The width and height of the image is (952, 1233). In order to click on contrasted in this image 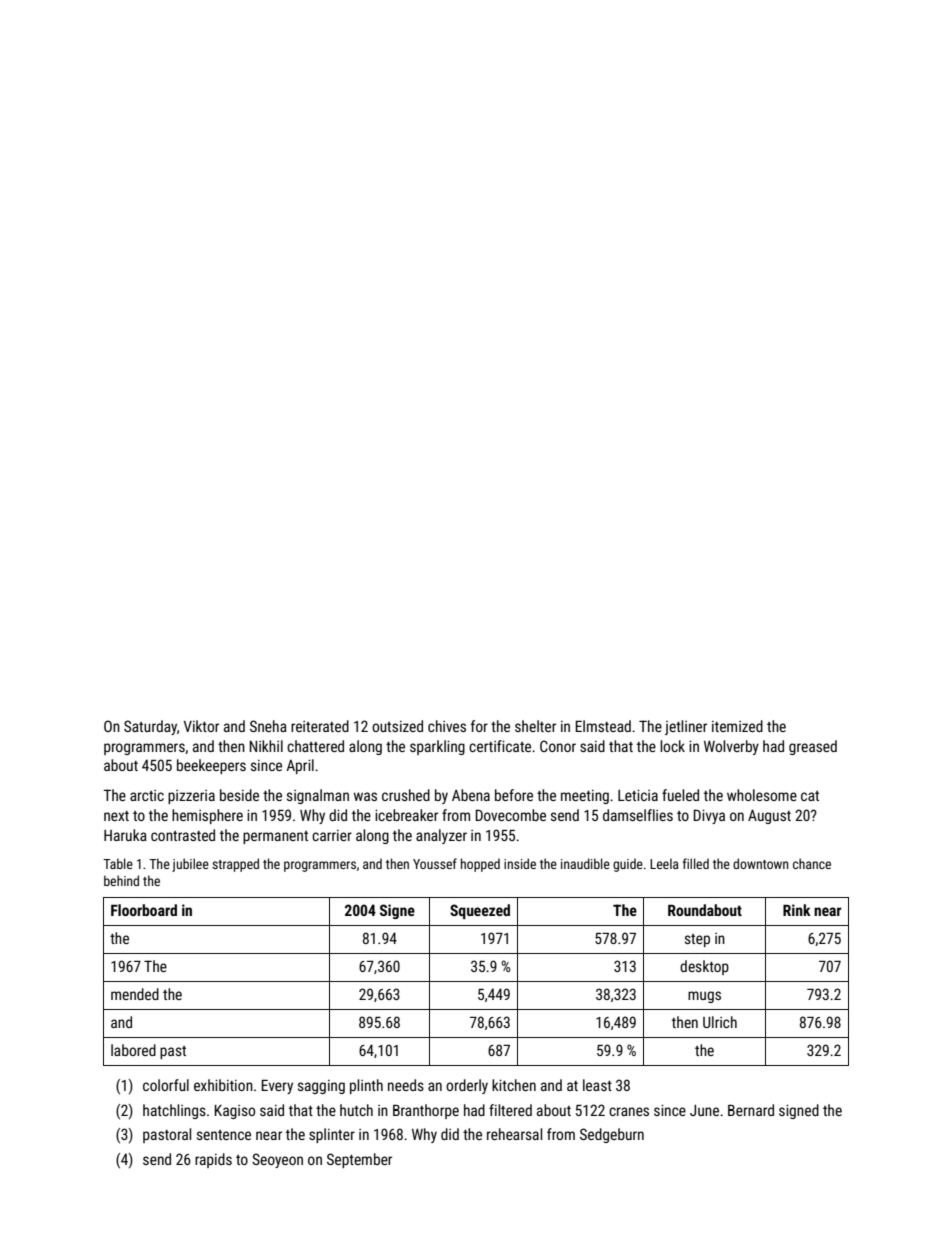, I will do `click(183, 835)`.
